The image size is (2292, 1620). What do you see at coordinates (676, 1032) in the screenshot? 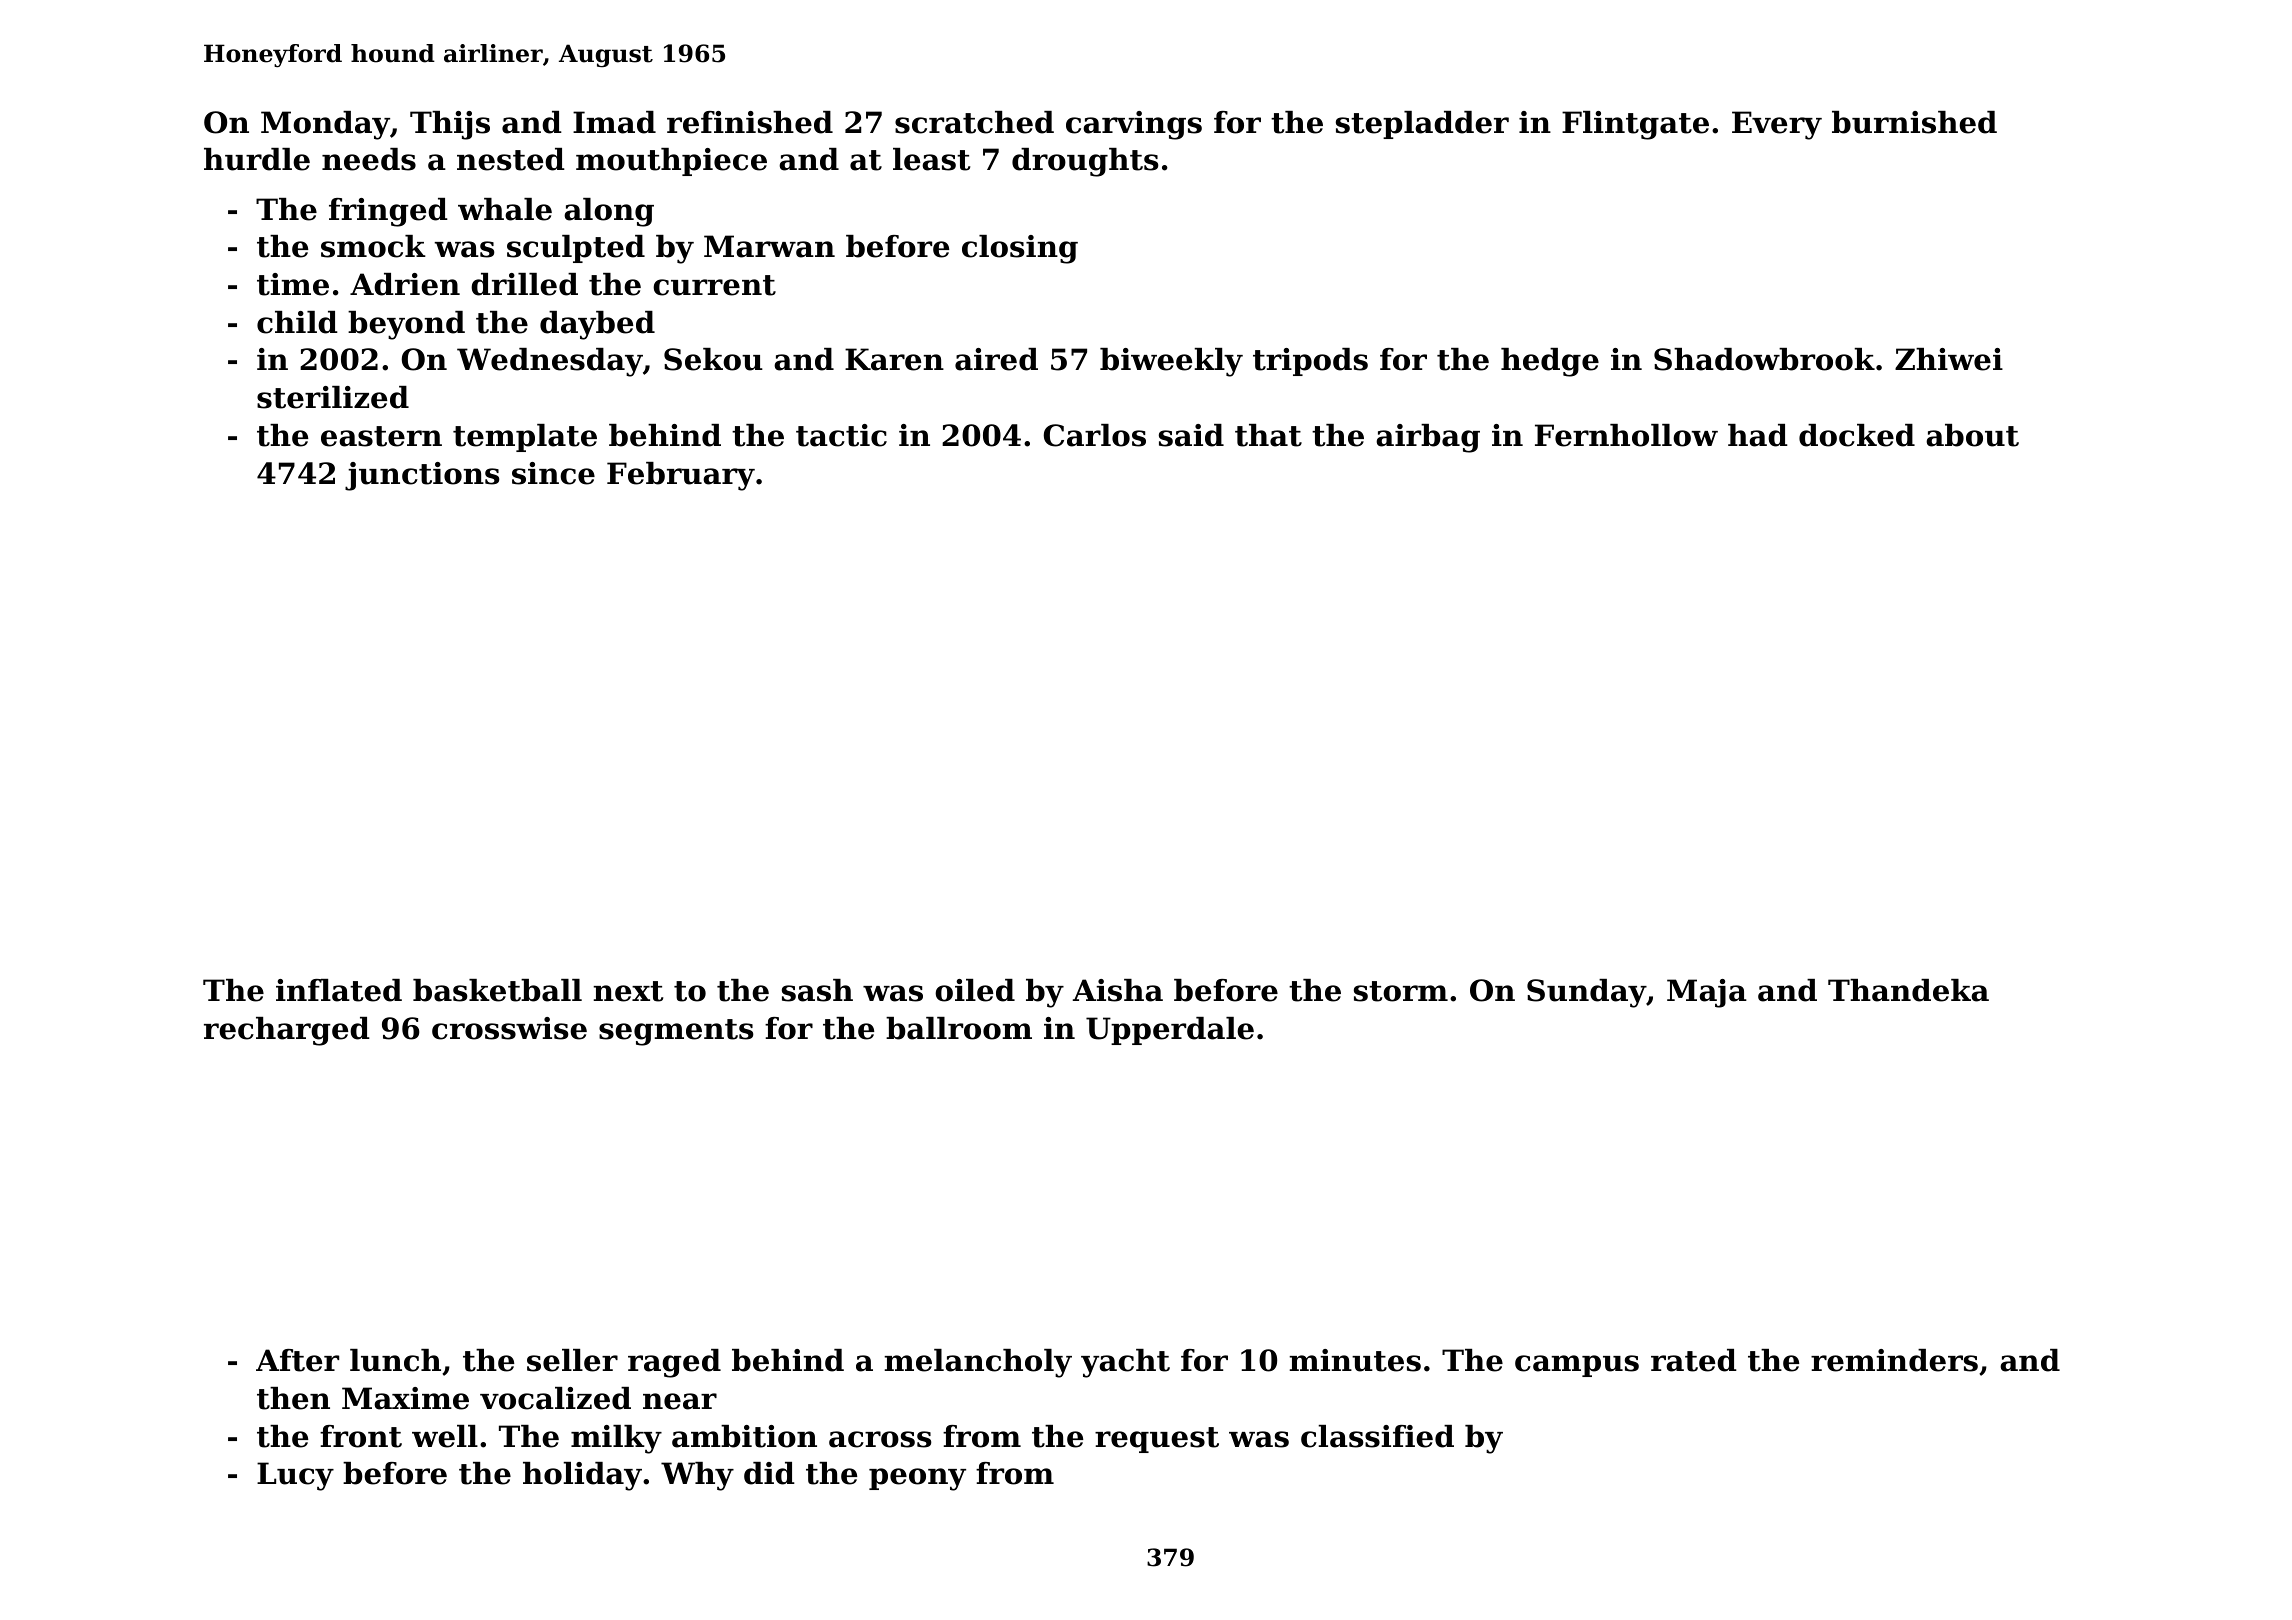
I see `segments` at bounding box center [676, 1032].
